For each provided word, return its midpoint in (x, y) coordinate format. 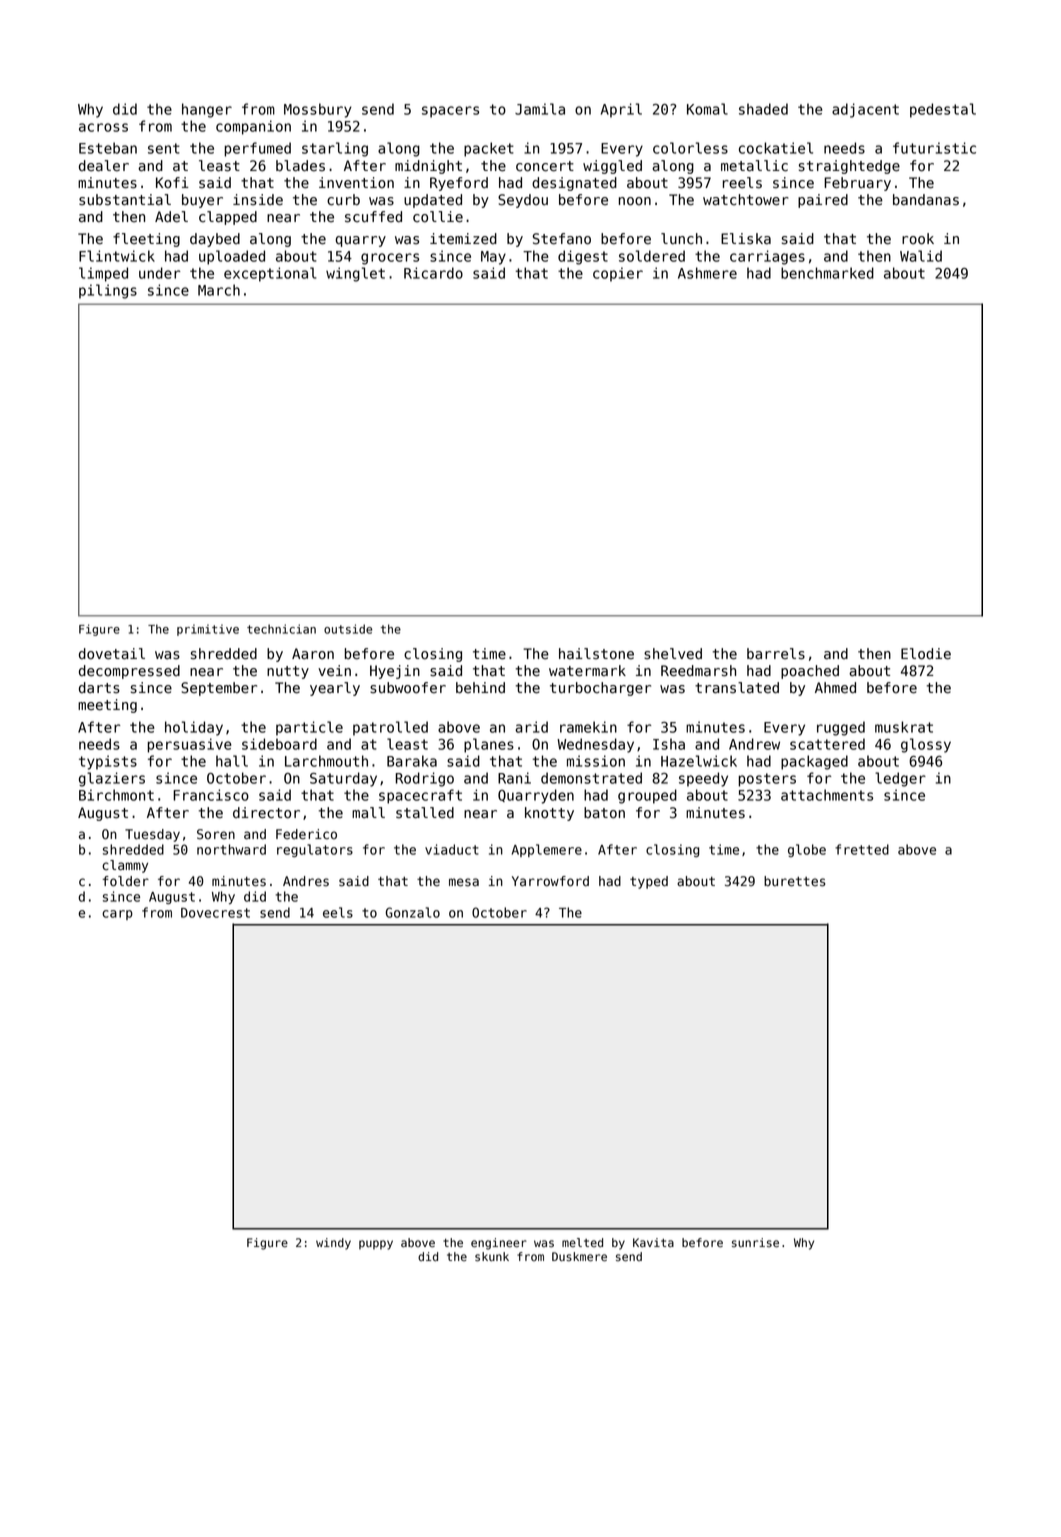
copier (618, 274)
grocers (390, 259)
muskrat (904, 727)
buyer (202, 201)
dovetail (112, 654)
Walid (921, 256)
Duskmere (579, 1257)
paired (823, 201)
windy (333, 1244)
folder (126, 881)
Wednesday (595, 745)
